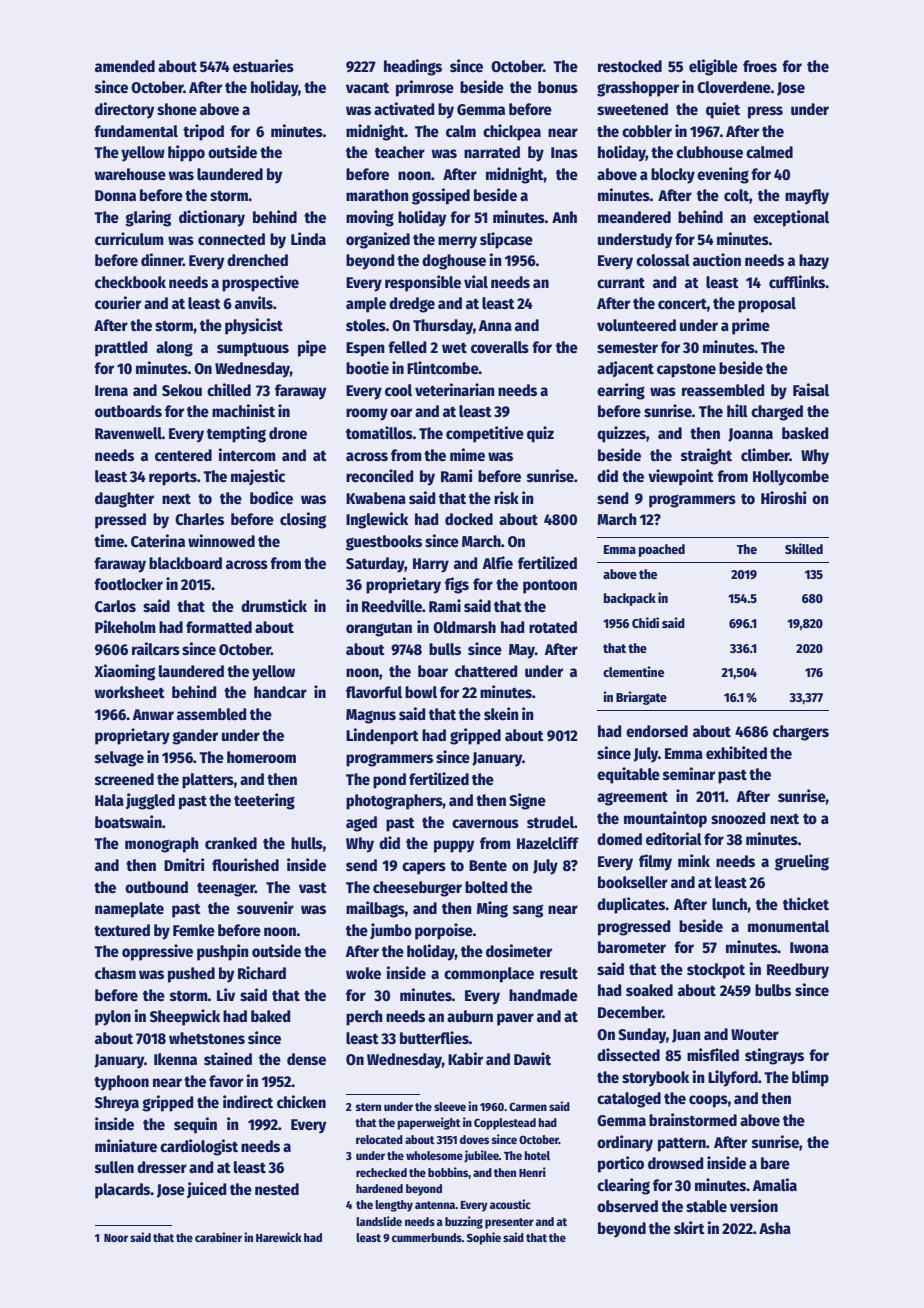 This document has height=1308, width=924. What do you see at coordinates (655, 862) in the document?
I see `filmy` at bounding box center [655, 862].
